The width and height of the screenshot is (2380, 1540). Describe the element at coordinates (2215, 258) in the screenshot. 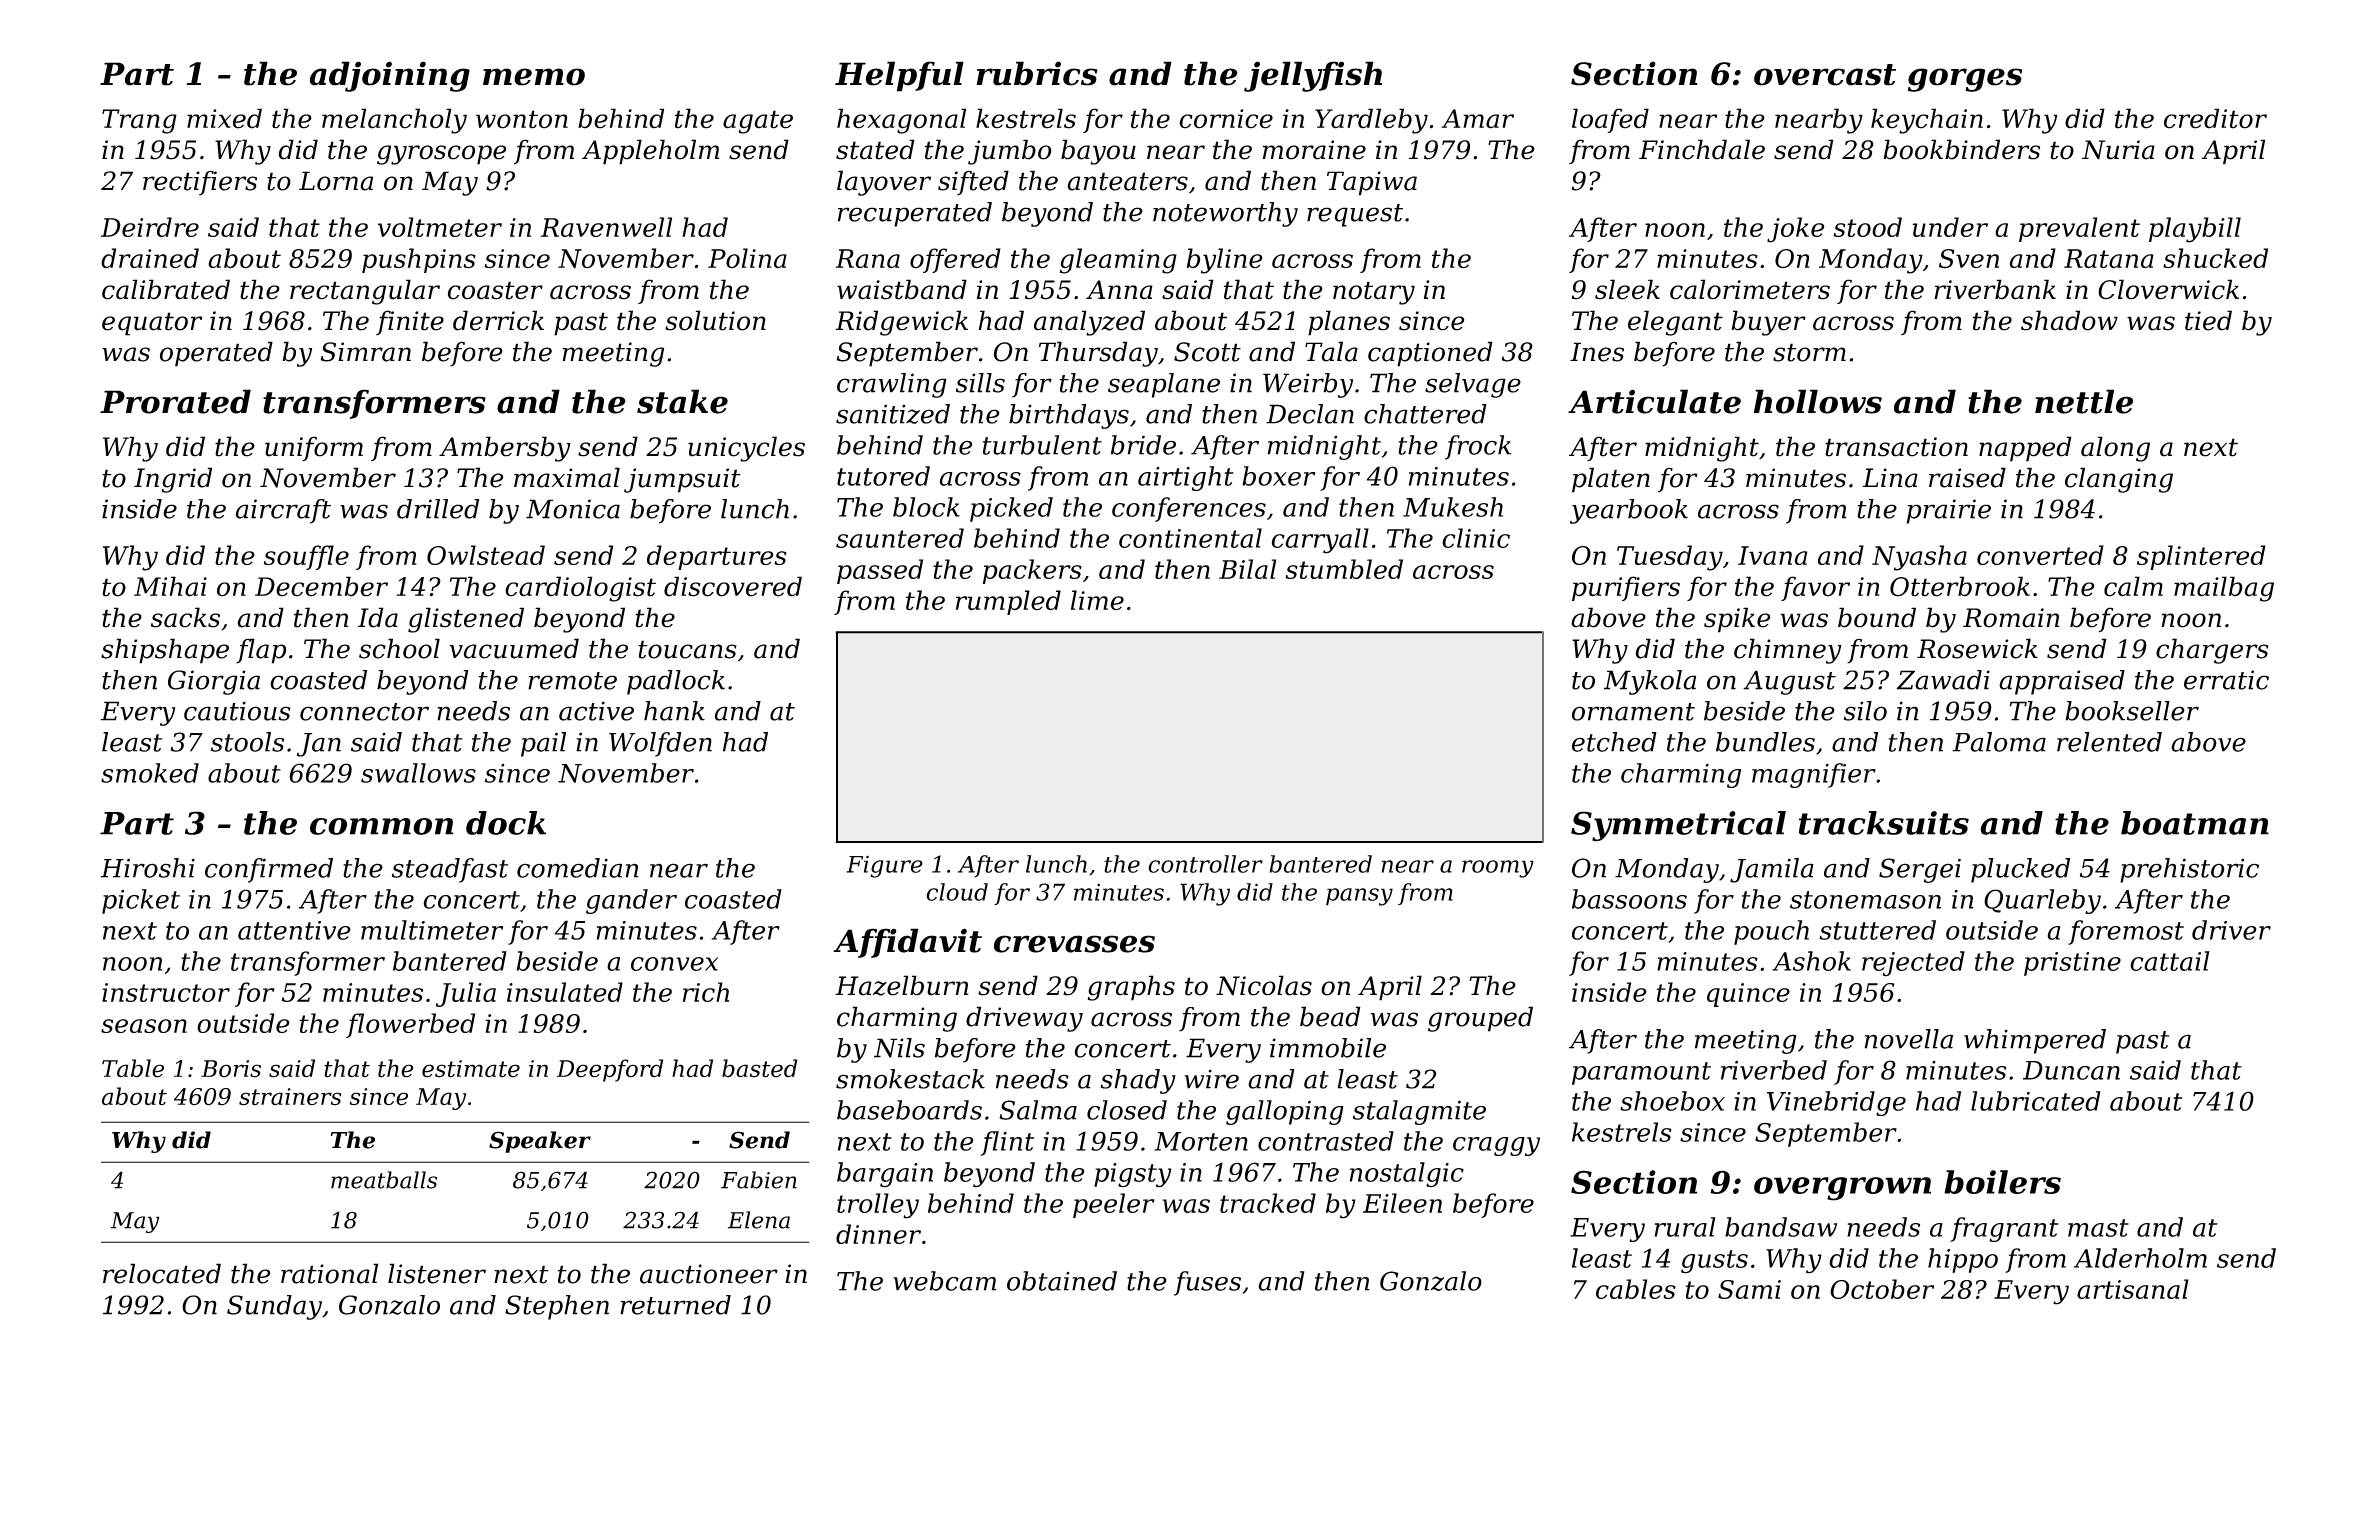

I see `shucked` at that location.
